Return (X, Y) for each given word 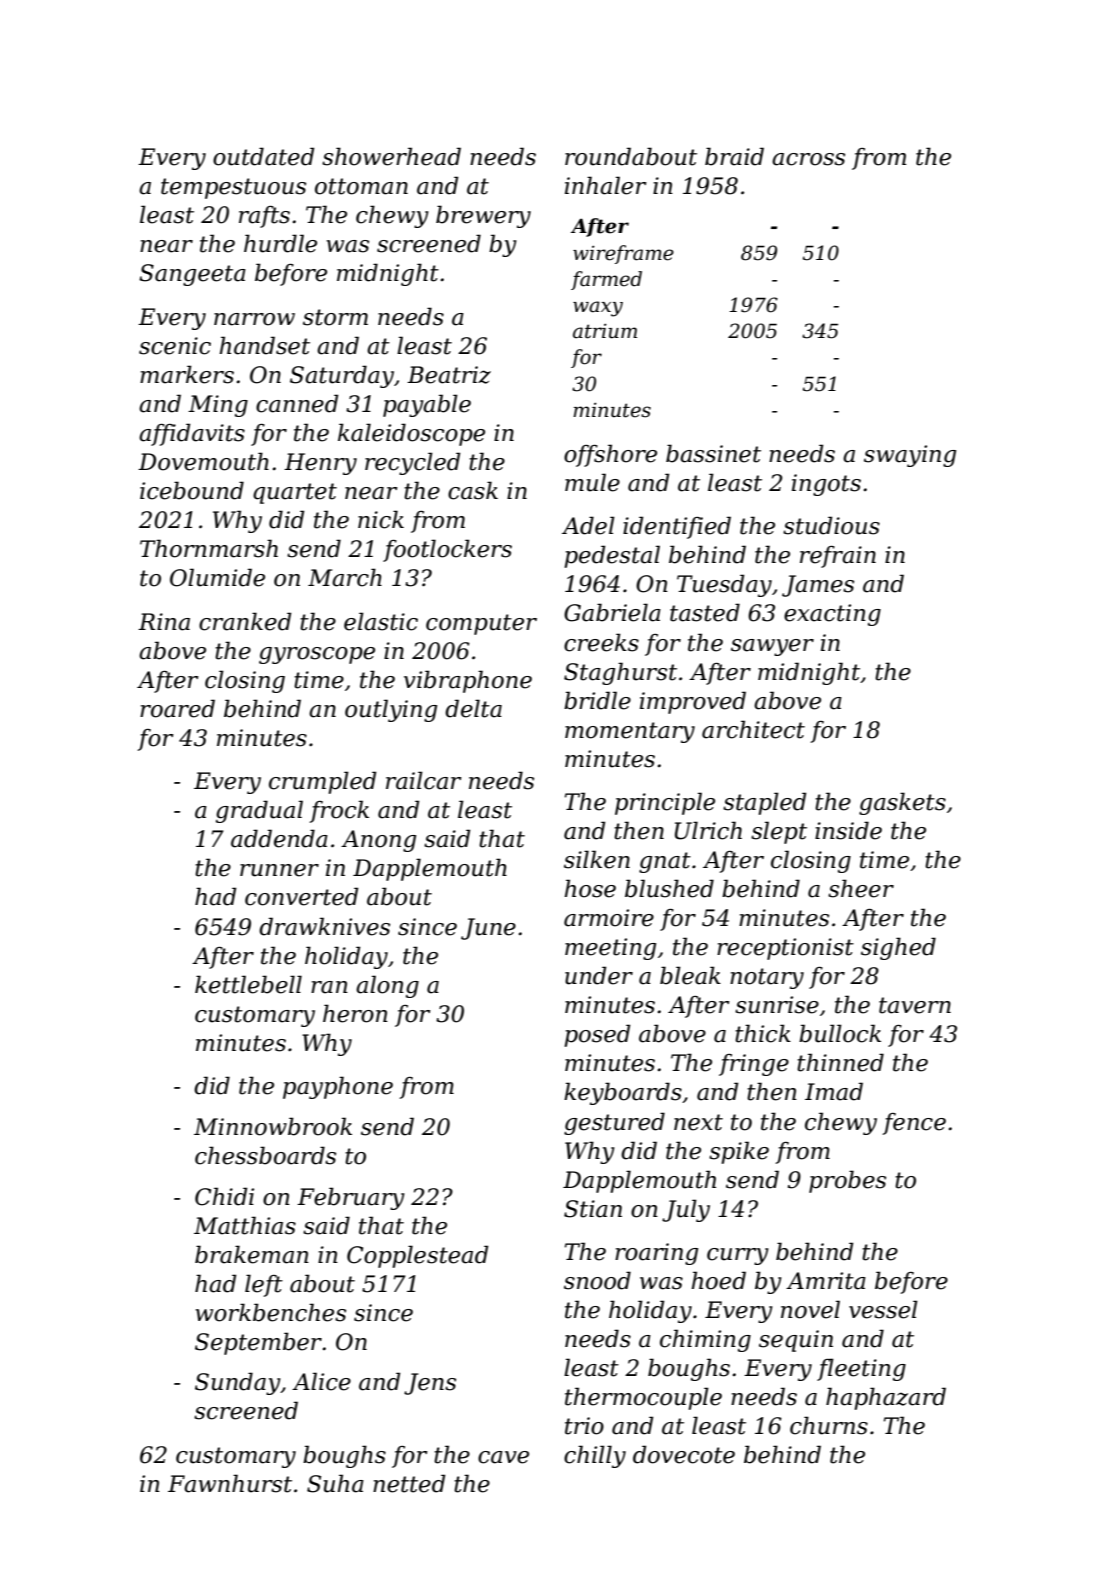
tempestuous (233, 188)
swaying (910, 456)
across (808, 159)
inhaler (606, 185)
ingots (826, 485)
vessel (883, 1309)
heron (355, 1013)
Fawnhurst (230, 1483)
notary (767, 978)
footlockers (447, 550)
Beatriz (449, 375)
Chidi (224, 1196)
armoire (609, 918)
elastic (381, 621)
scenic (175, 346)
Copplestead (417, 1256)
